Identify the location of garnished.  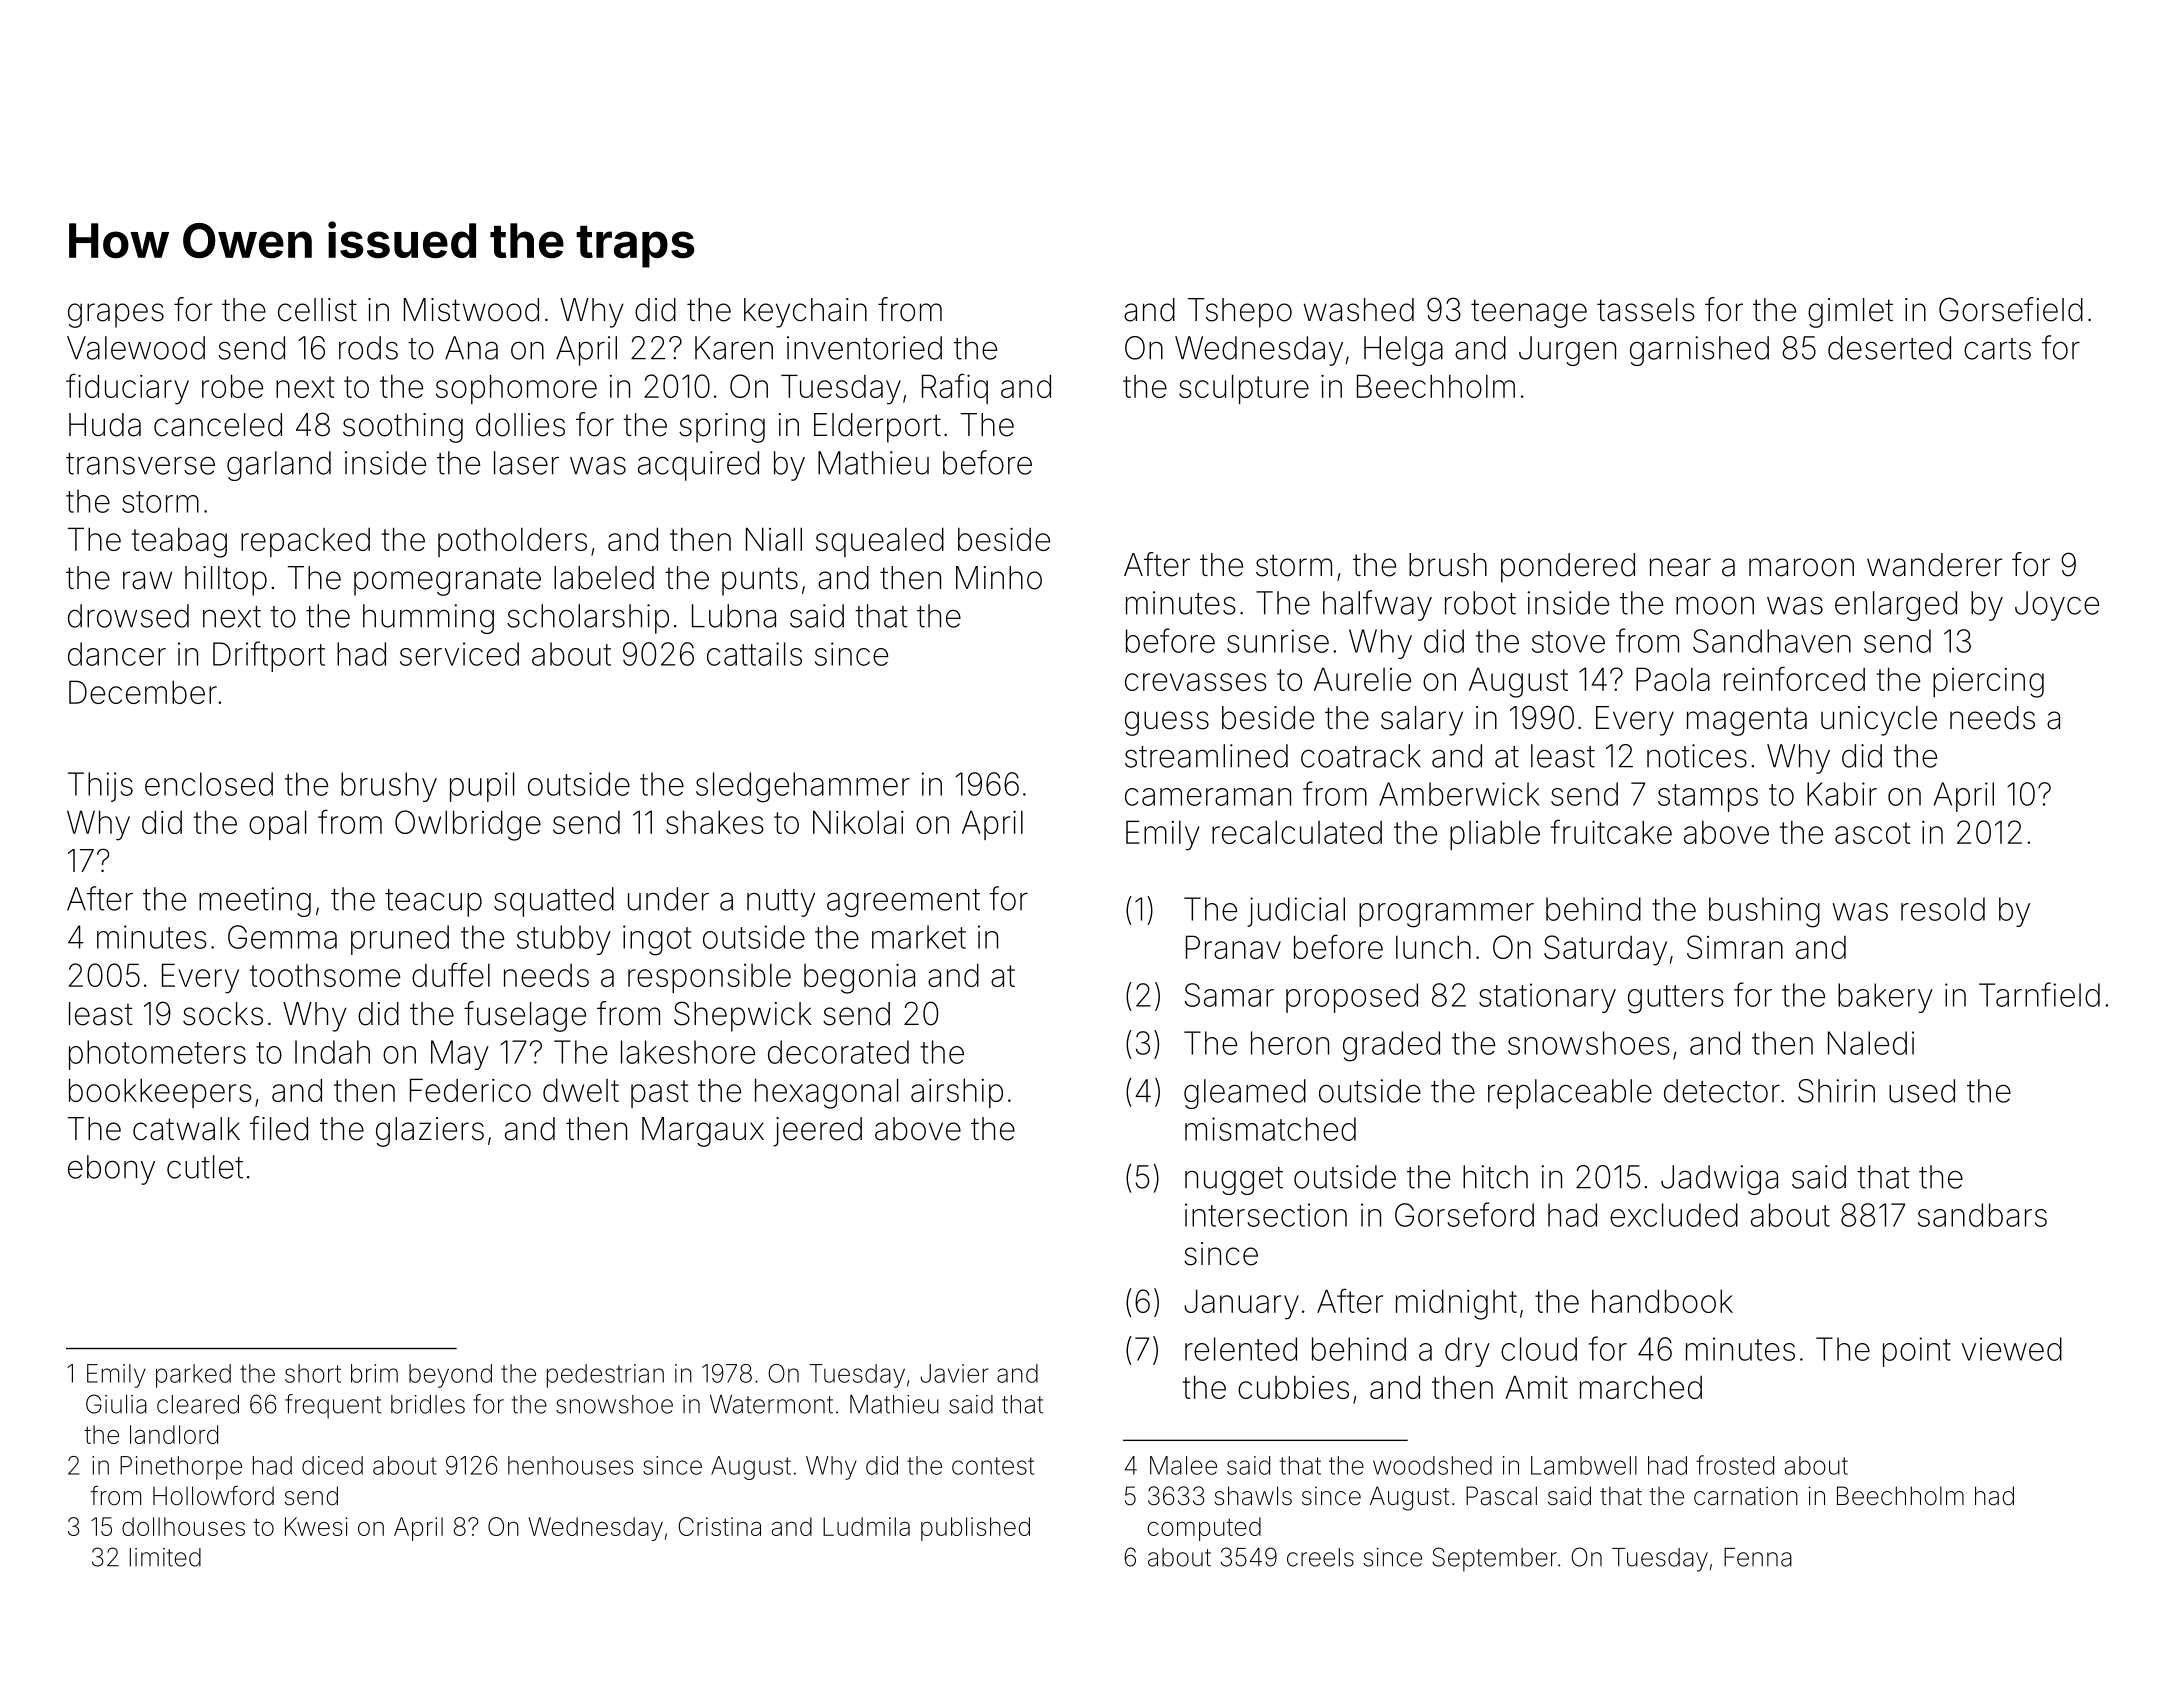
(1699, 351).
